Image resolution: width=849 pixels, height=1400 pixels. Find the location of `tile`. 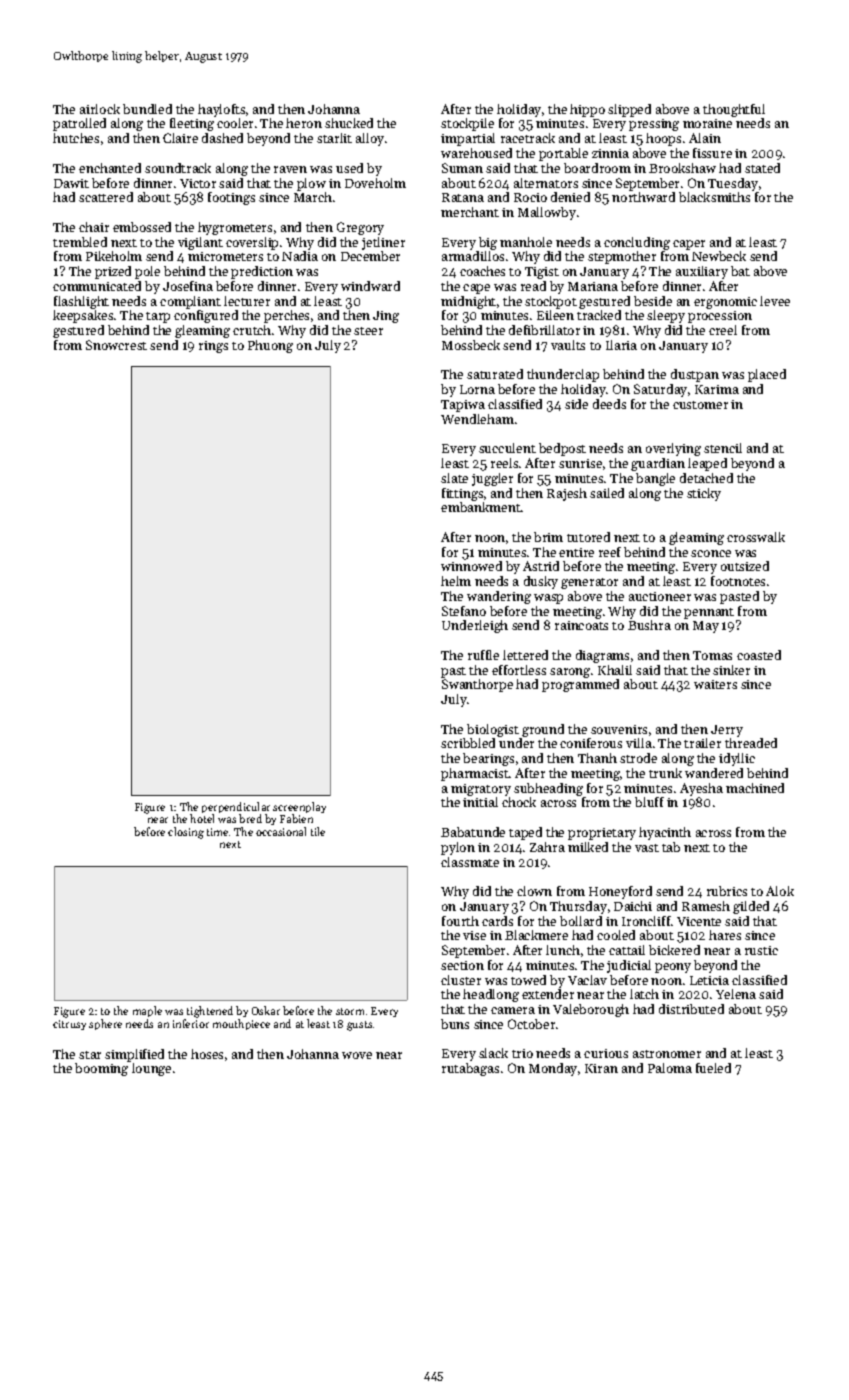

tile is located at coordinates (318, 831).
